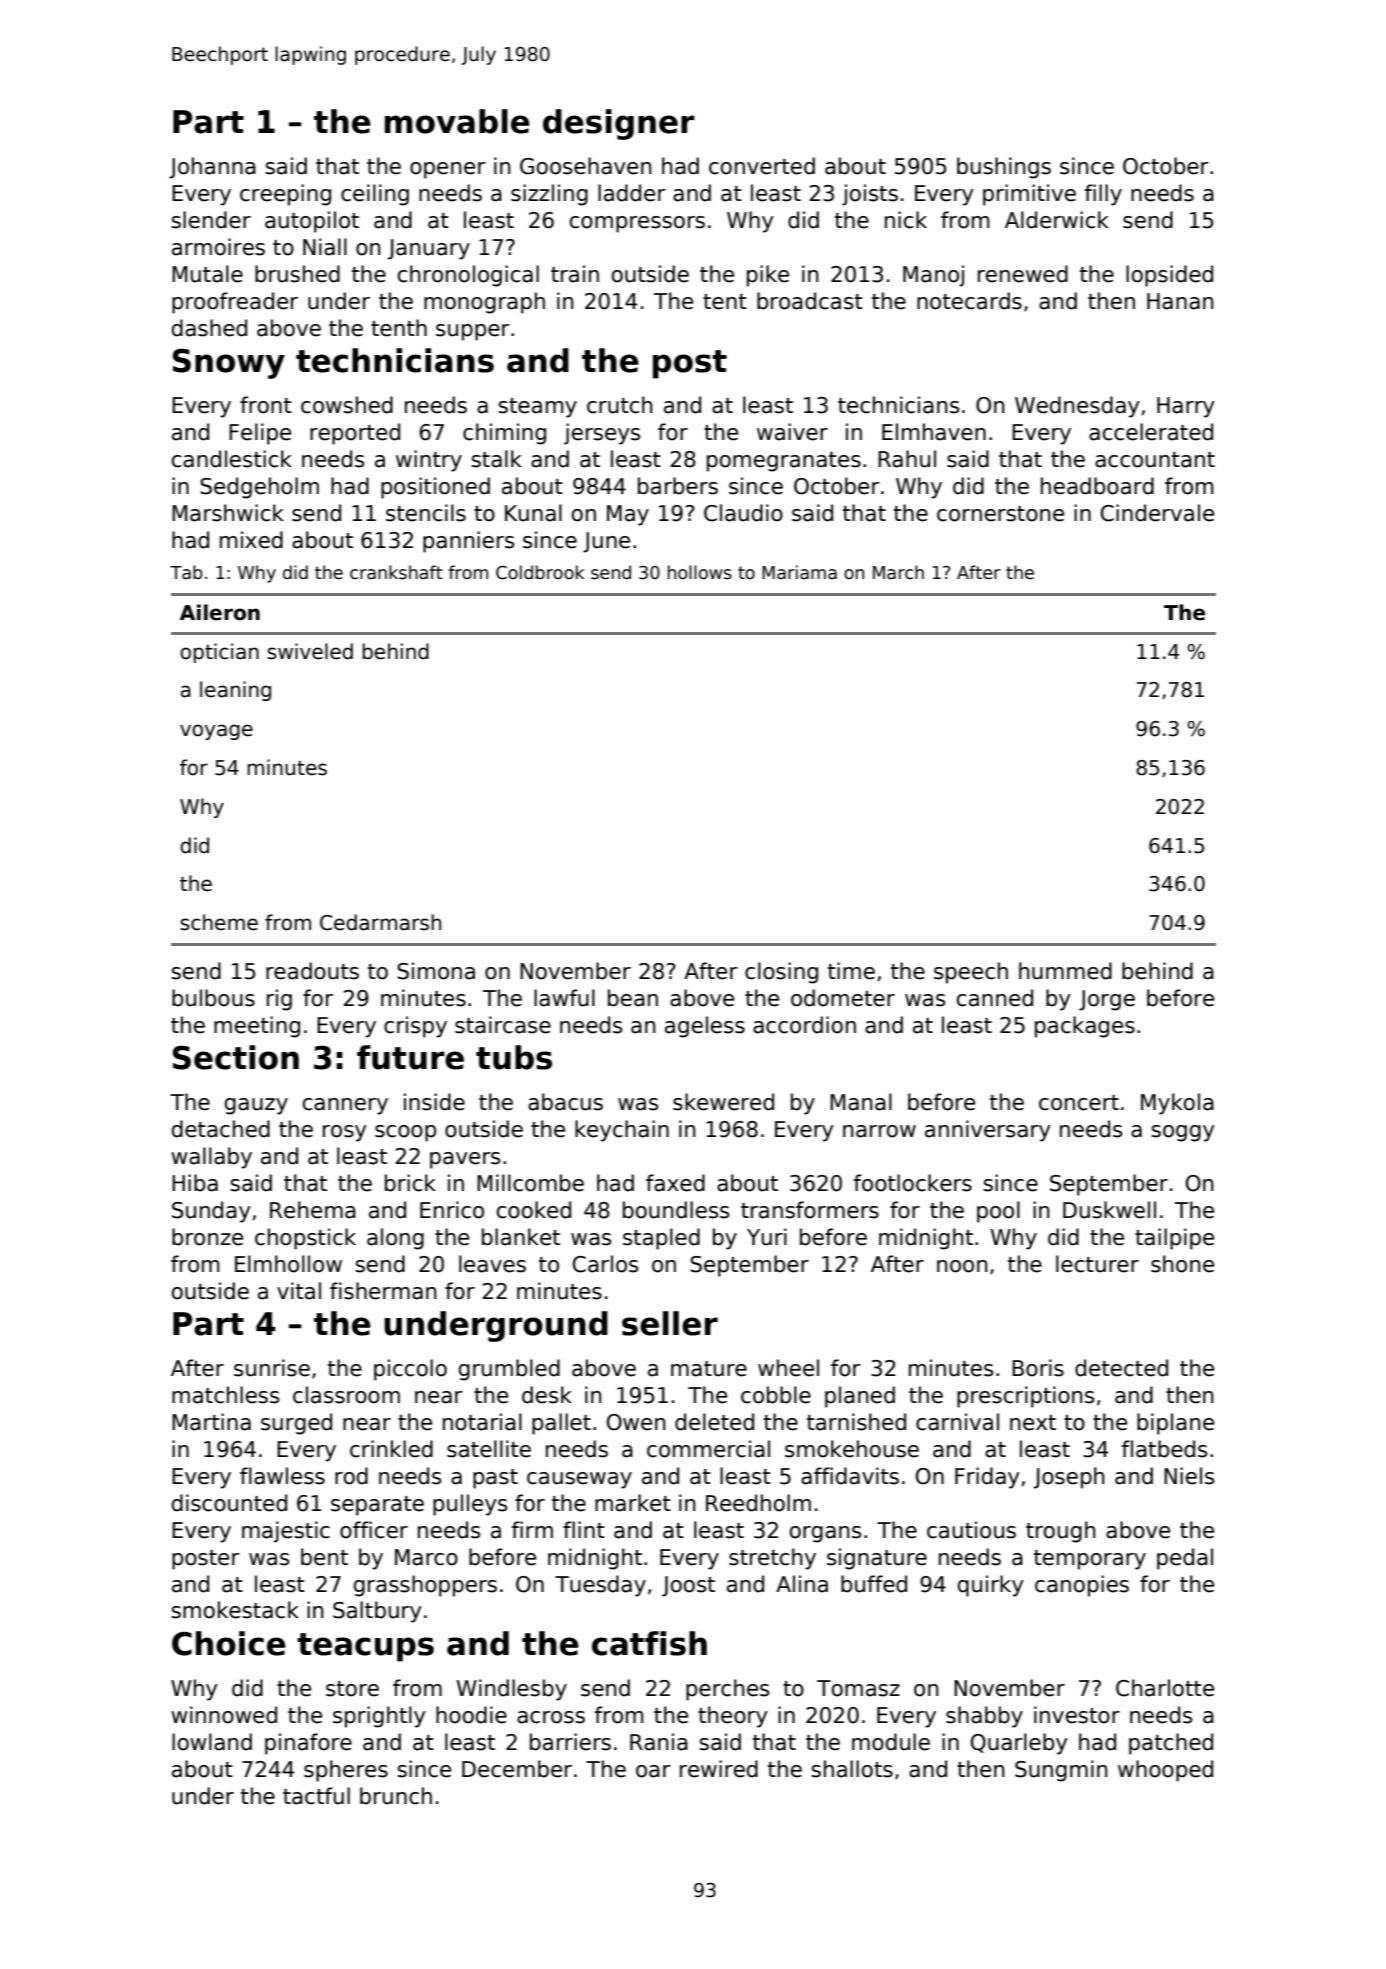  Describe the element at coordinates (1077, 407) in the image. I see `Wednesday` at that location.
